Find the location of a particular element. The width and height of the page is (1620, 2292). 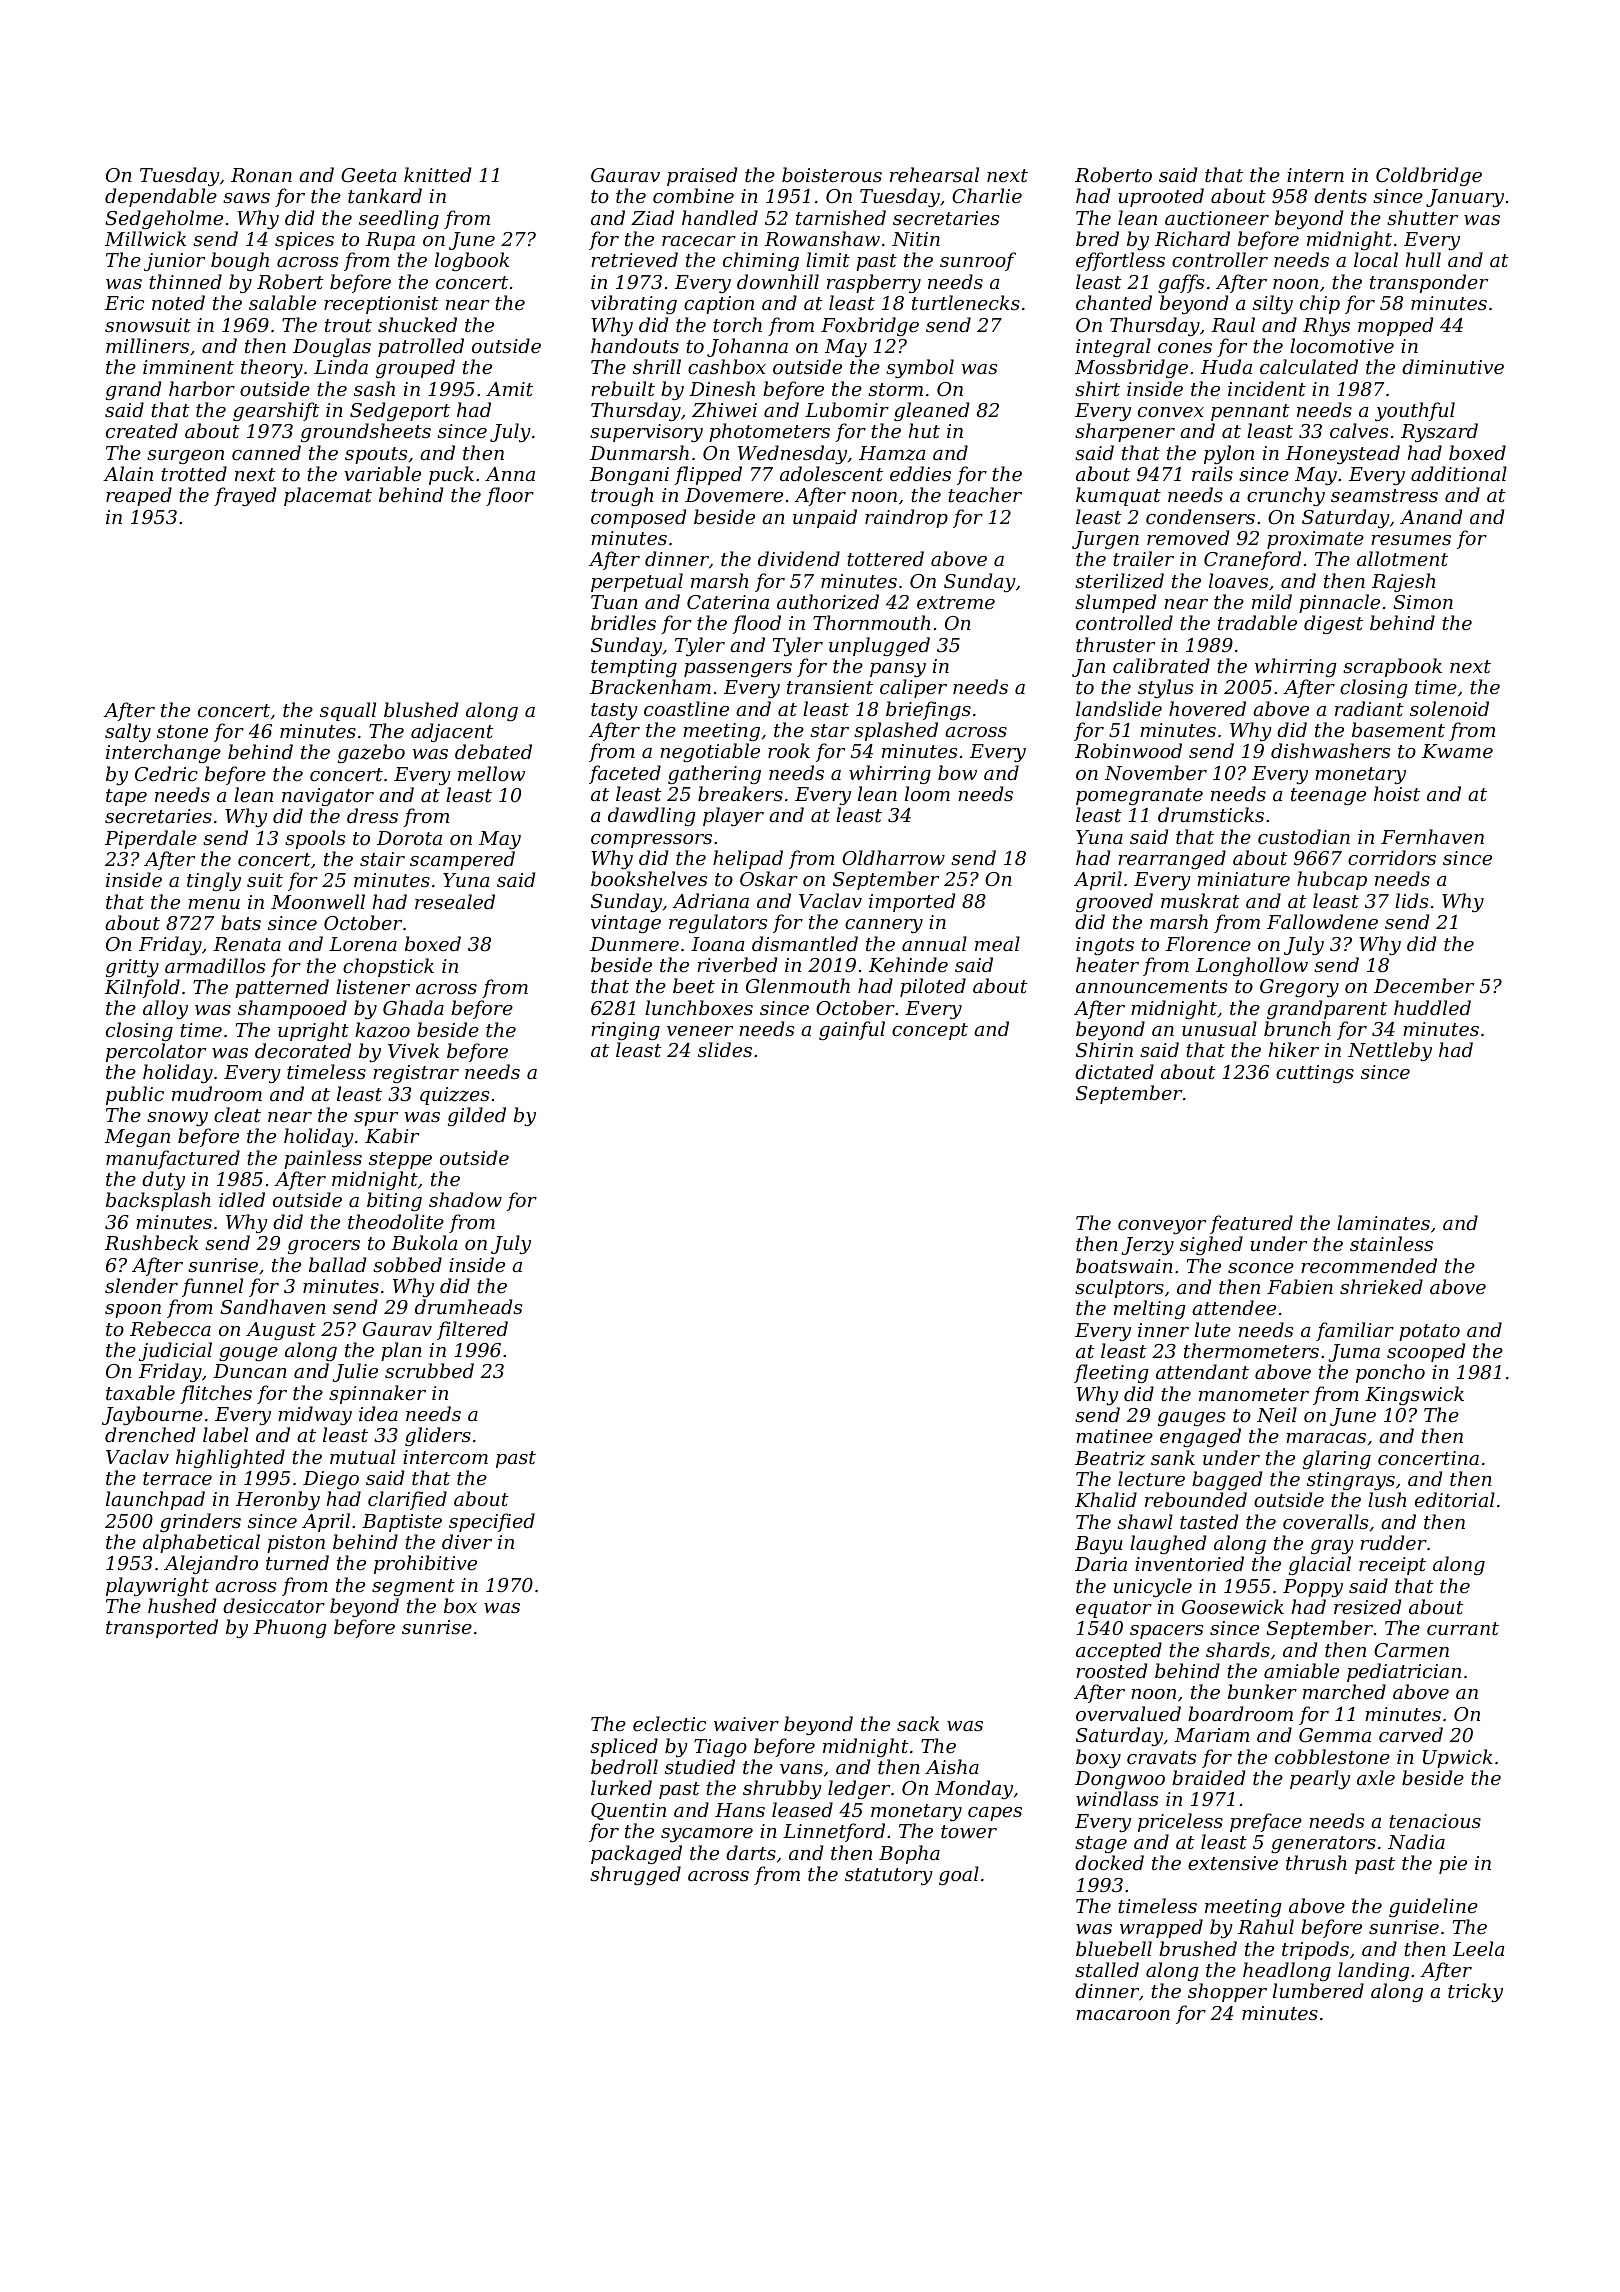

desiccator is located at coordinates (274, 1605).
